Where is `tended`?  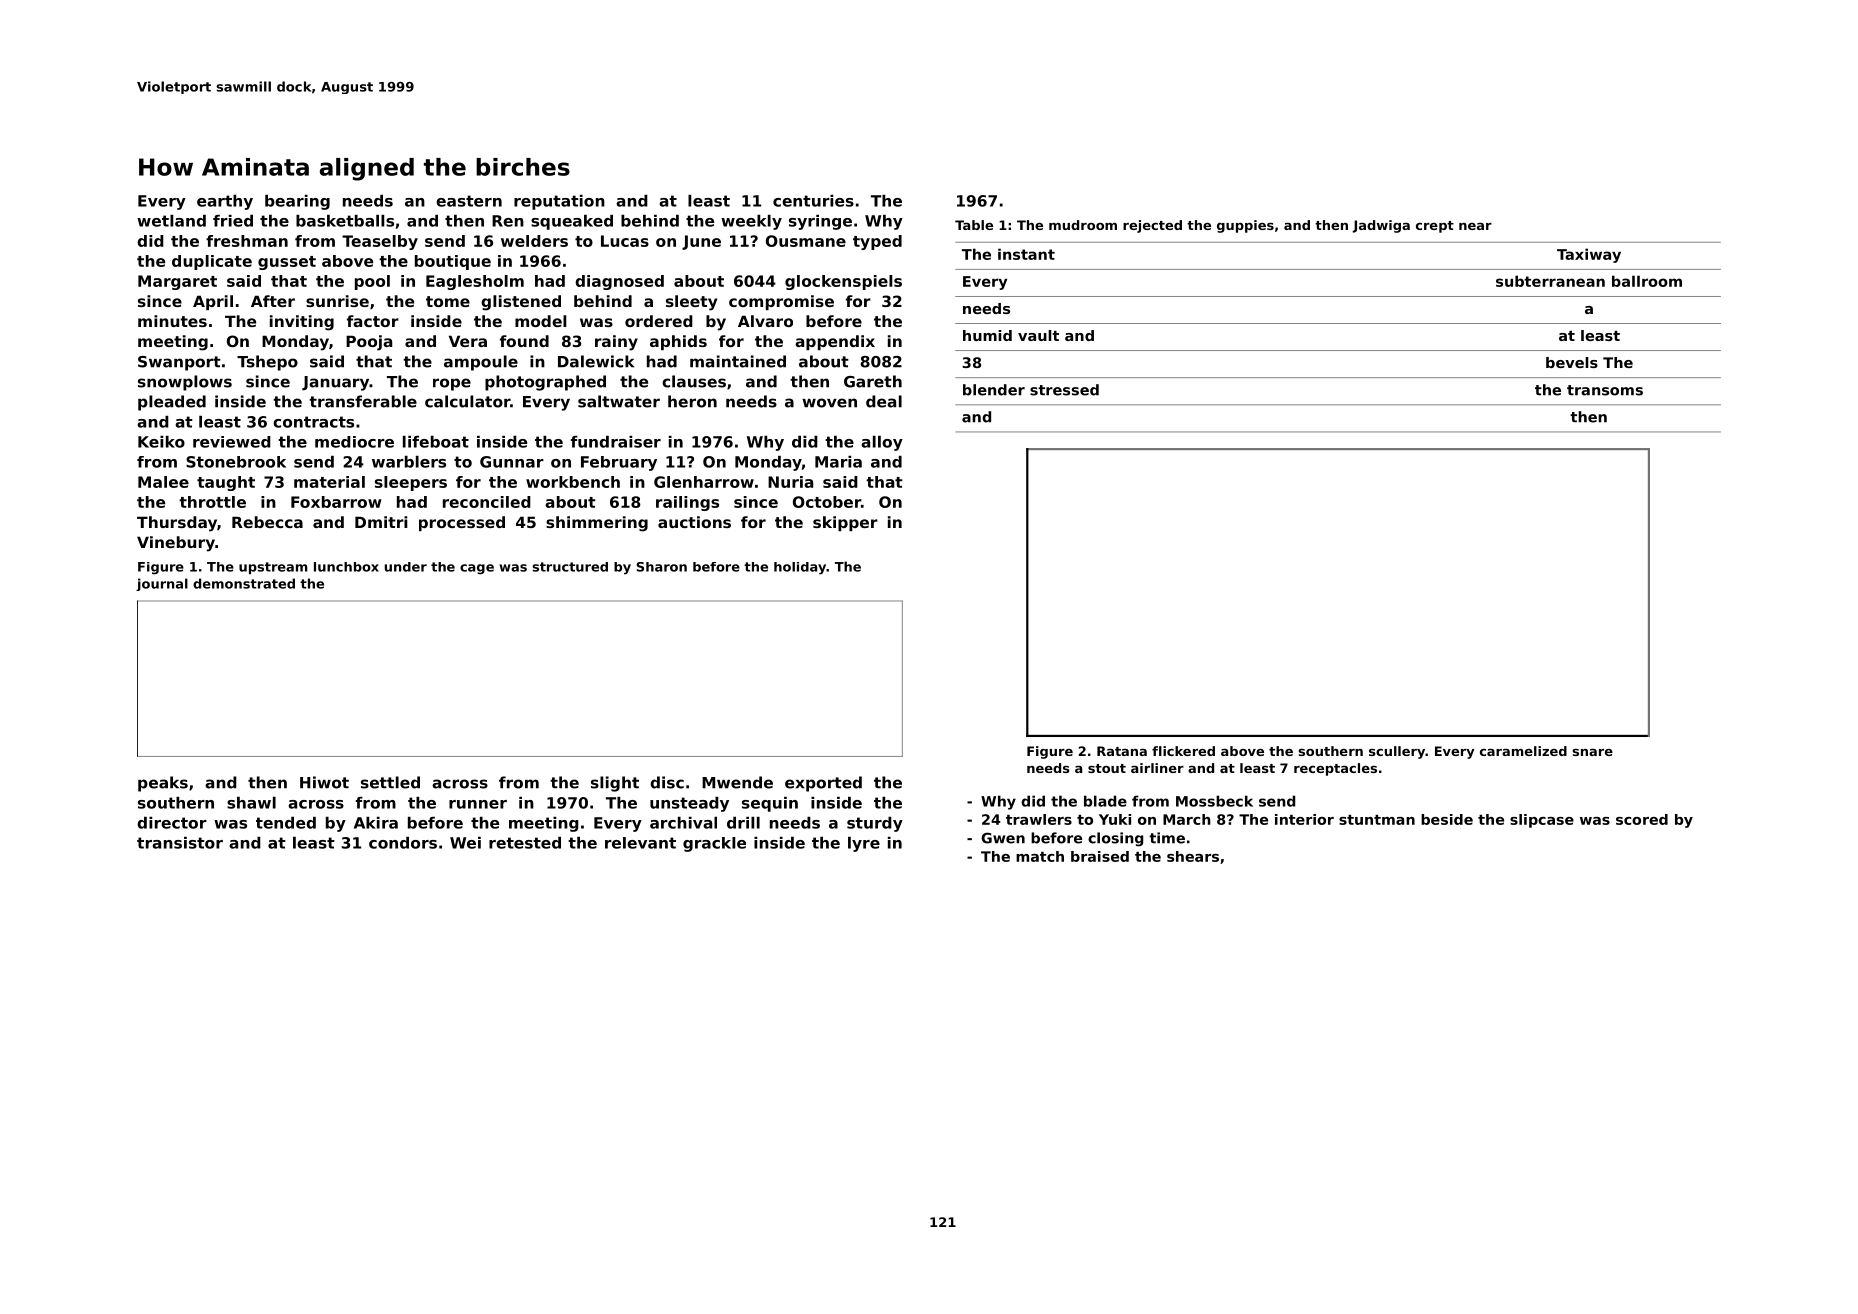 tended is located at coordinates (286, 823).
